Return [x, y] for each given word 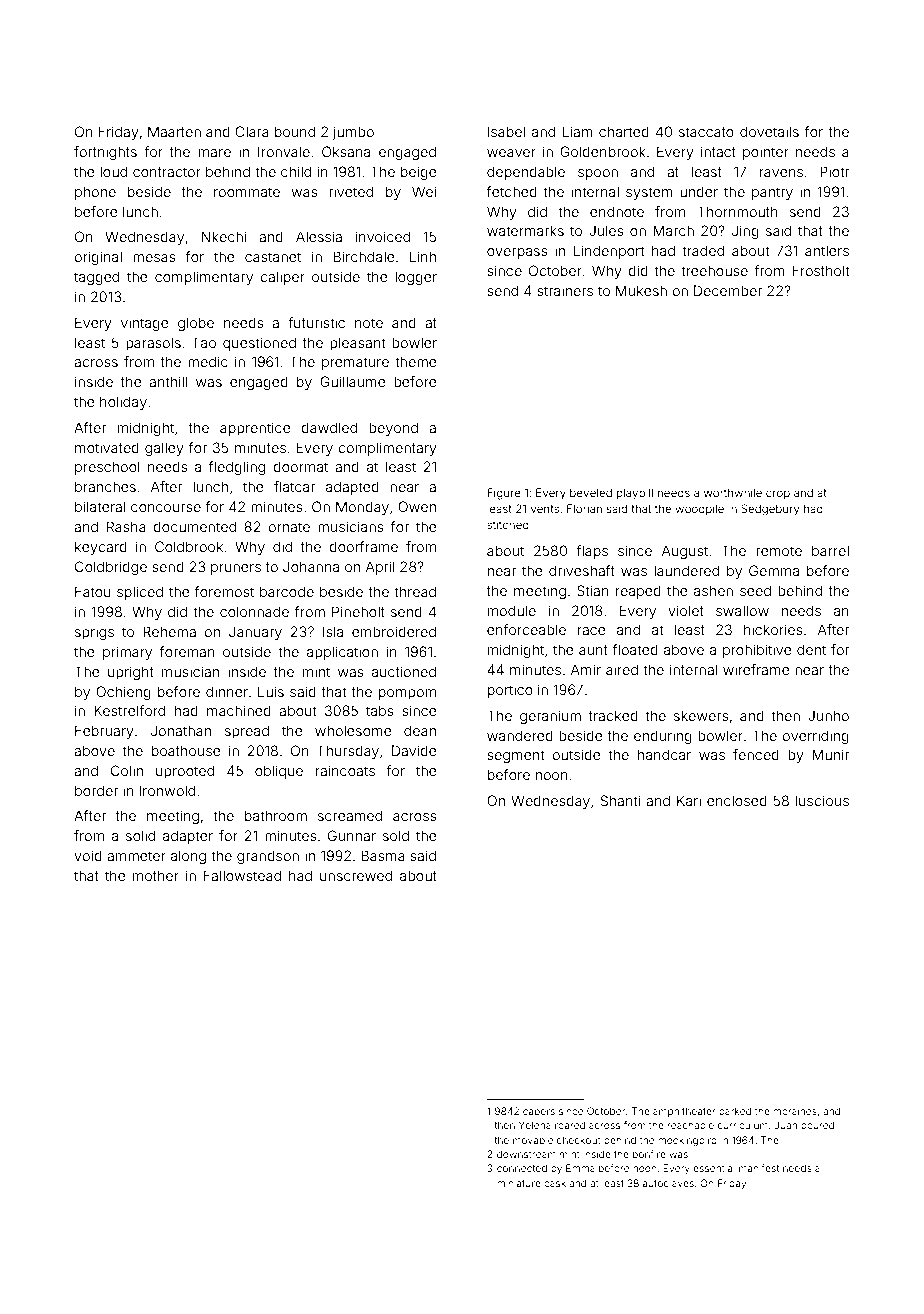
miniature [519, 1183]
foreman [187, 651]
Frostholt [821, 270]
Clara [252, 131]
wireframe [756, 669]
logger [416, 278]
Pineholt [358, 611]
